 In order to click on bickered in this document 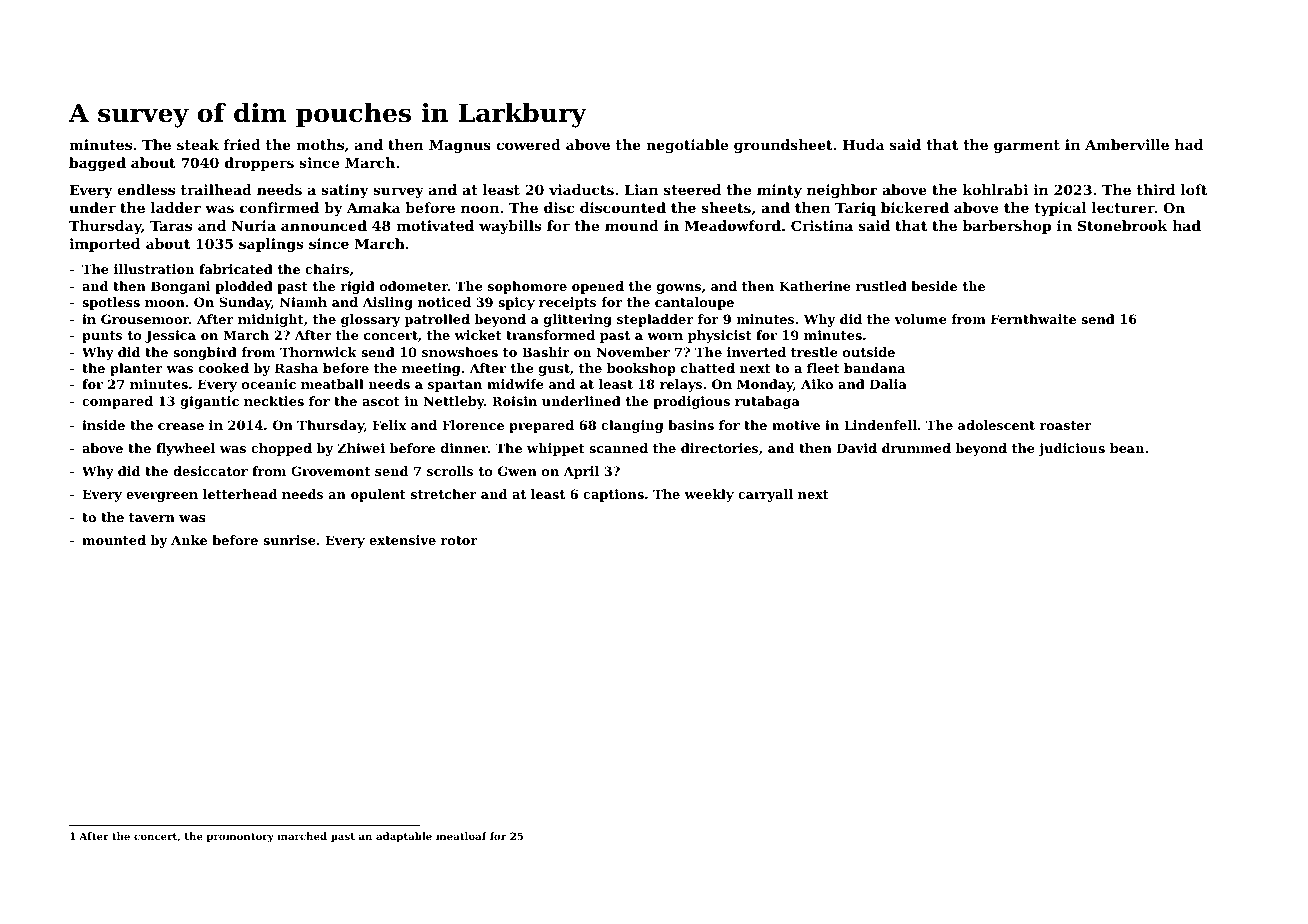, I will do `click(915, 207)`.
